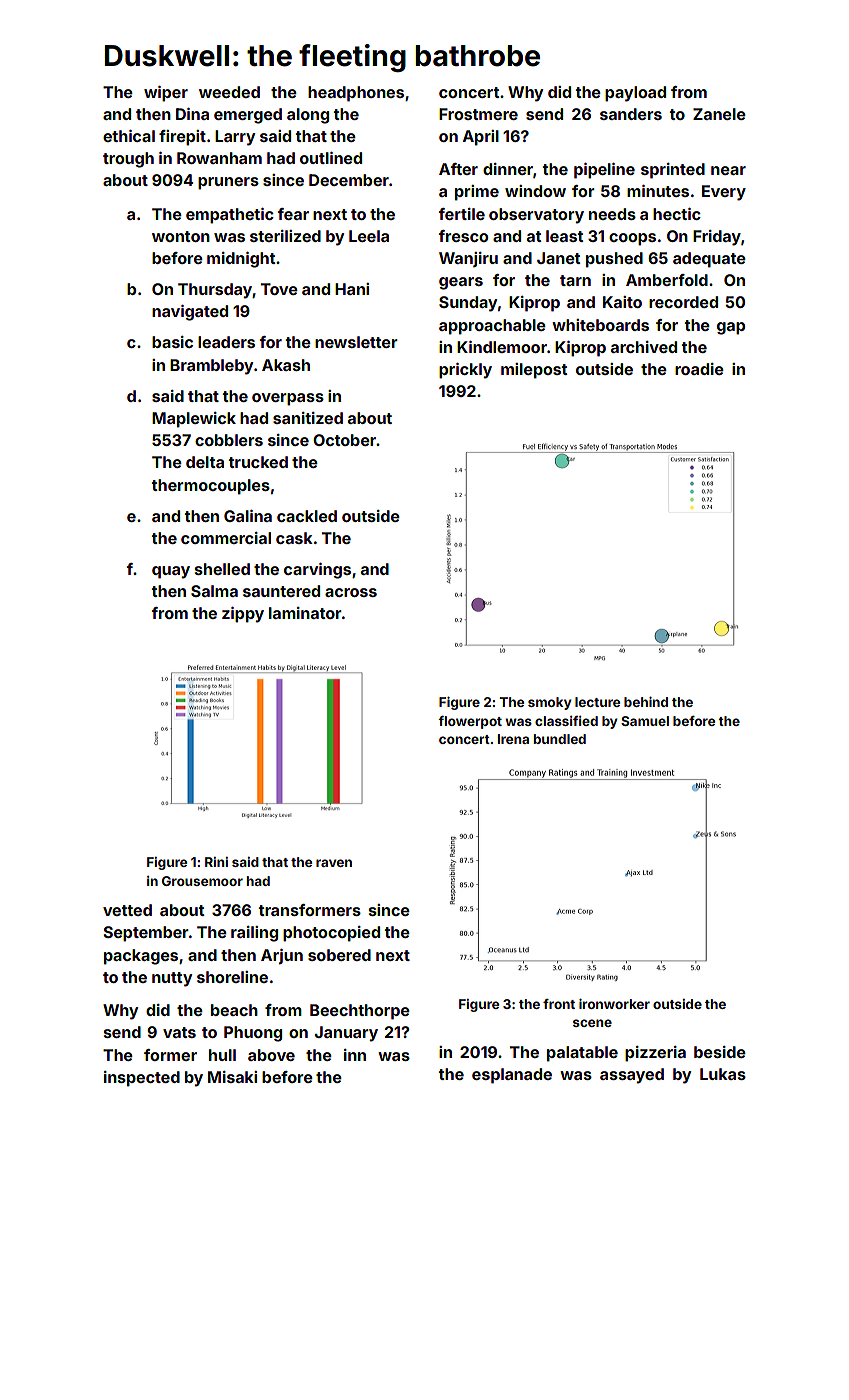  Describe the element at coordinates (222, 1055) in the screenshot. I see `hull` at that location.
